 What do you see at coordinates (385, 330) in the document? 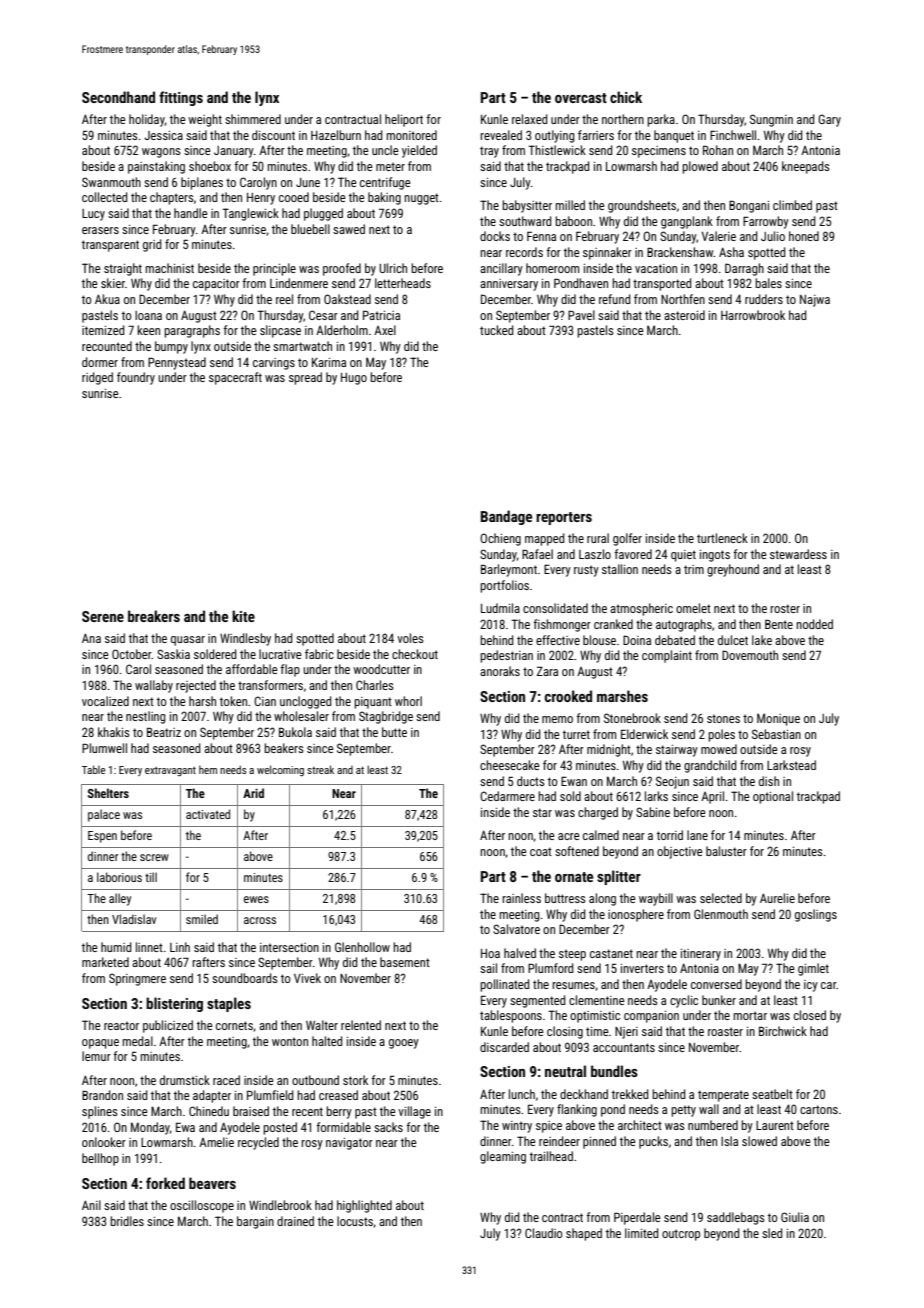
I see `Axel` at bounding box center [385, 330].
